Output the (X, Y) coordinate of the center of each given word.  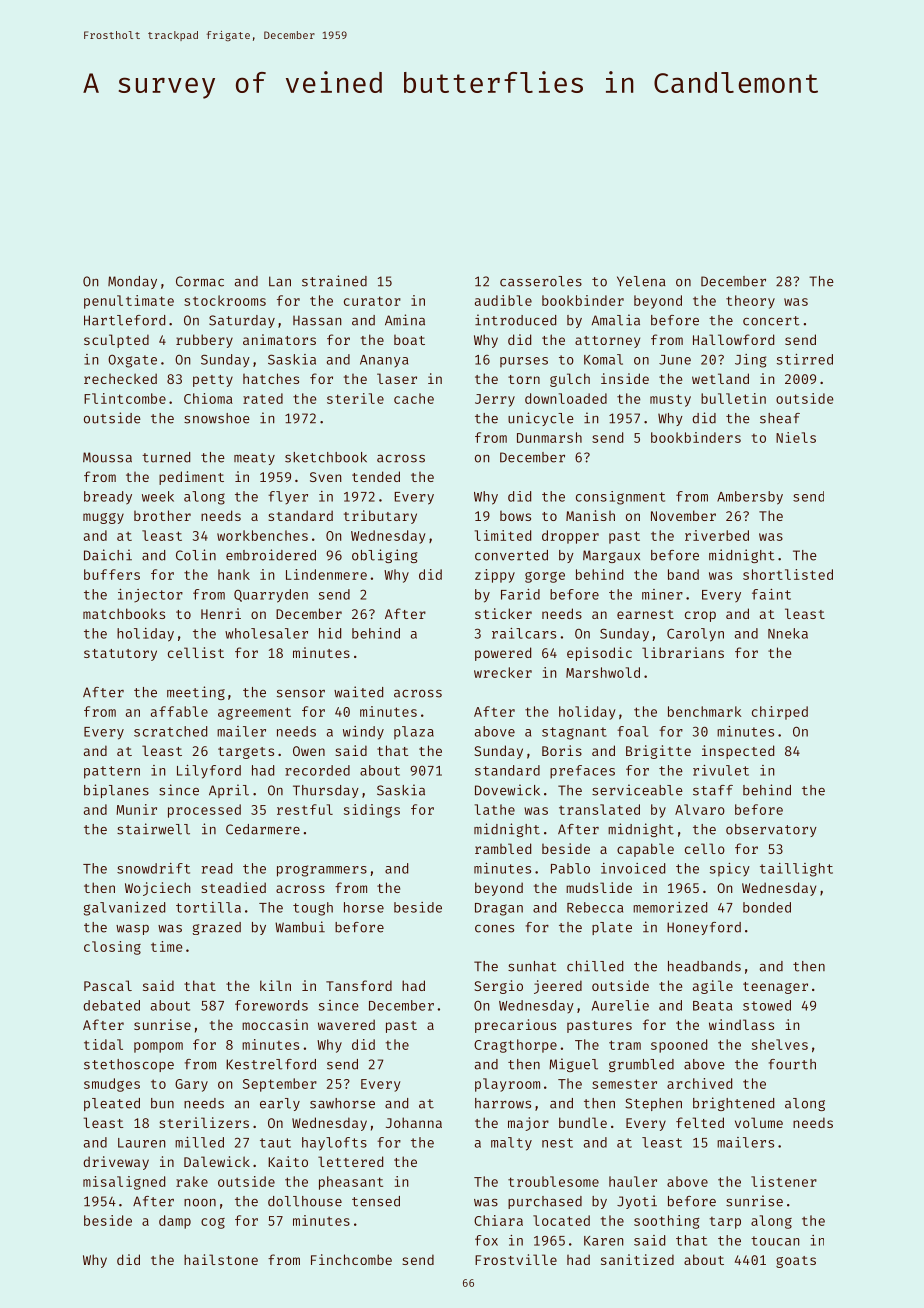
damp (175, 1222)
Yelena (641, 281)
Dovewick (507, 790)
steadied (233, 887)
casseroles (541, 281)
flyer (288, 498)
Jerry (495, 400)
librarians (683, 652)
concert (771, 321)
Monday (132, 282)
